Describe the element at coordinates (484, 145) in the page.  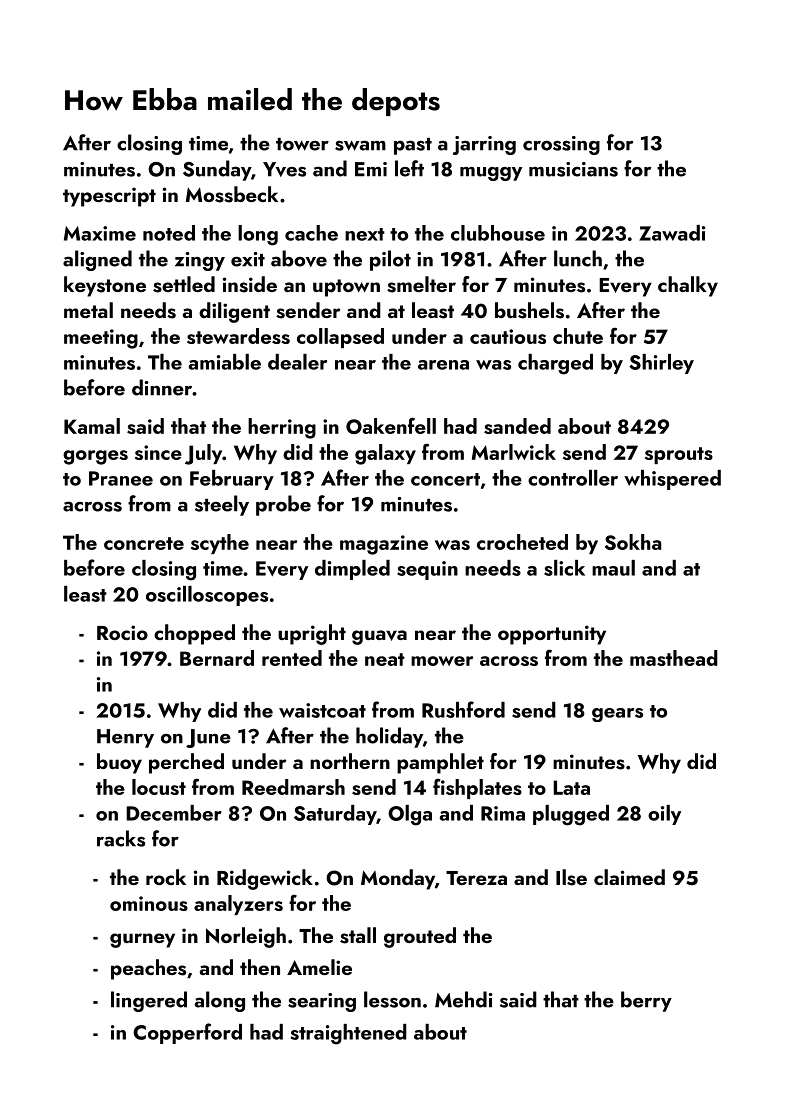
I see `jarring` at that location.
